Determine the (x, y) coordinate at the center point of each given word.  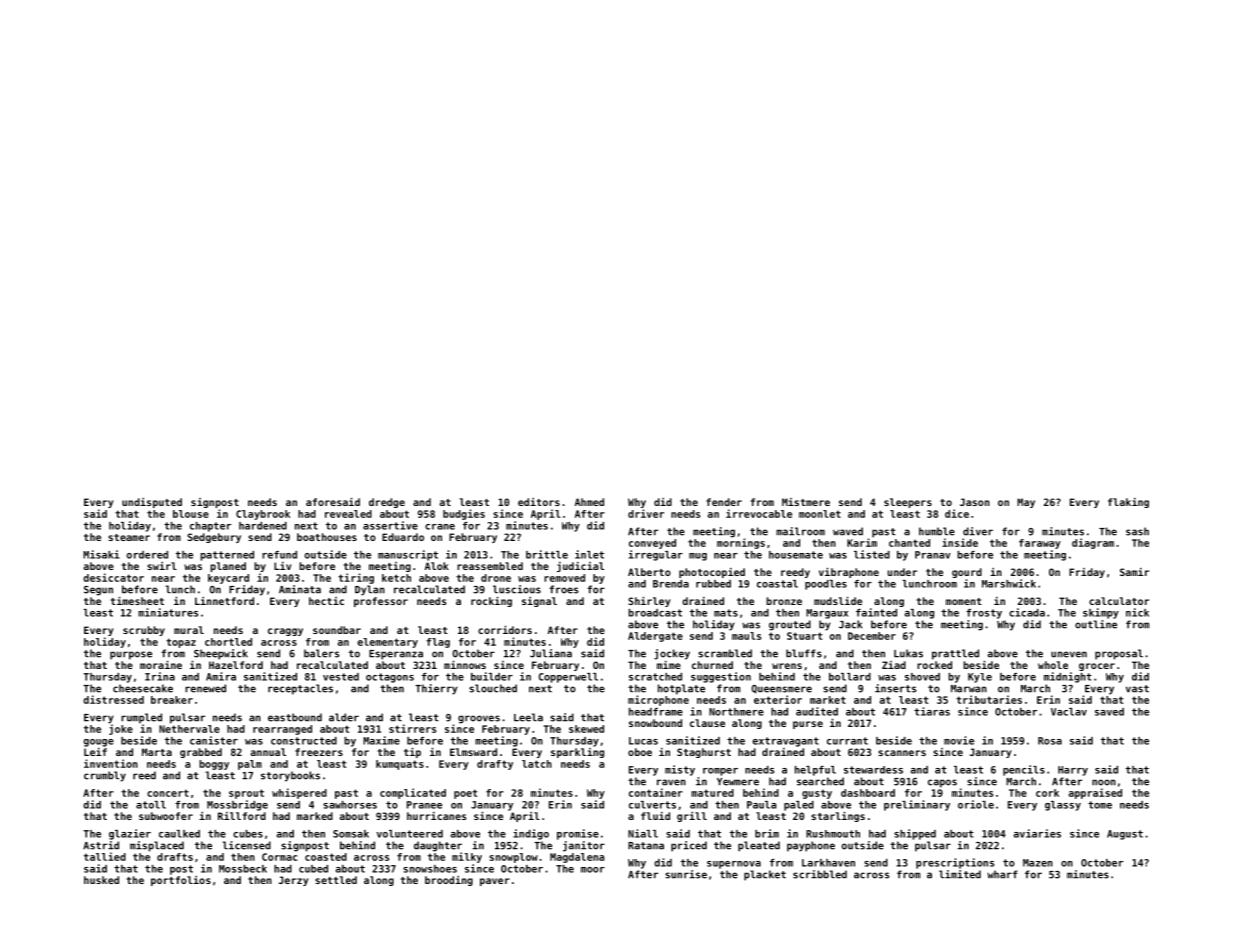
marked (315, 816)
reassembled (490, 566)
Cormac (279, 857)
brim (767, 833)
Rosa (1050, 741)
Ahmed (589, 502)
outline (1096, 624)
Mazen (1038, 863)
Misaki (101, 554)
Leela (528, 717)
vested (341, 677)
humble (937, 531)
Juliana (551, 653)
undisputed (152, 503)
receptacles (300, 689)
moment (964, 601)
